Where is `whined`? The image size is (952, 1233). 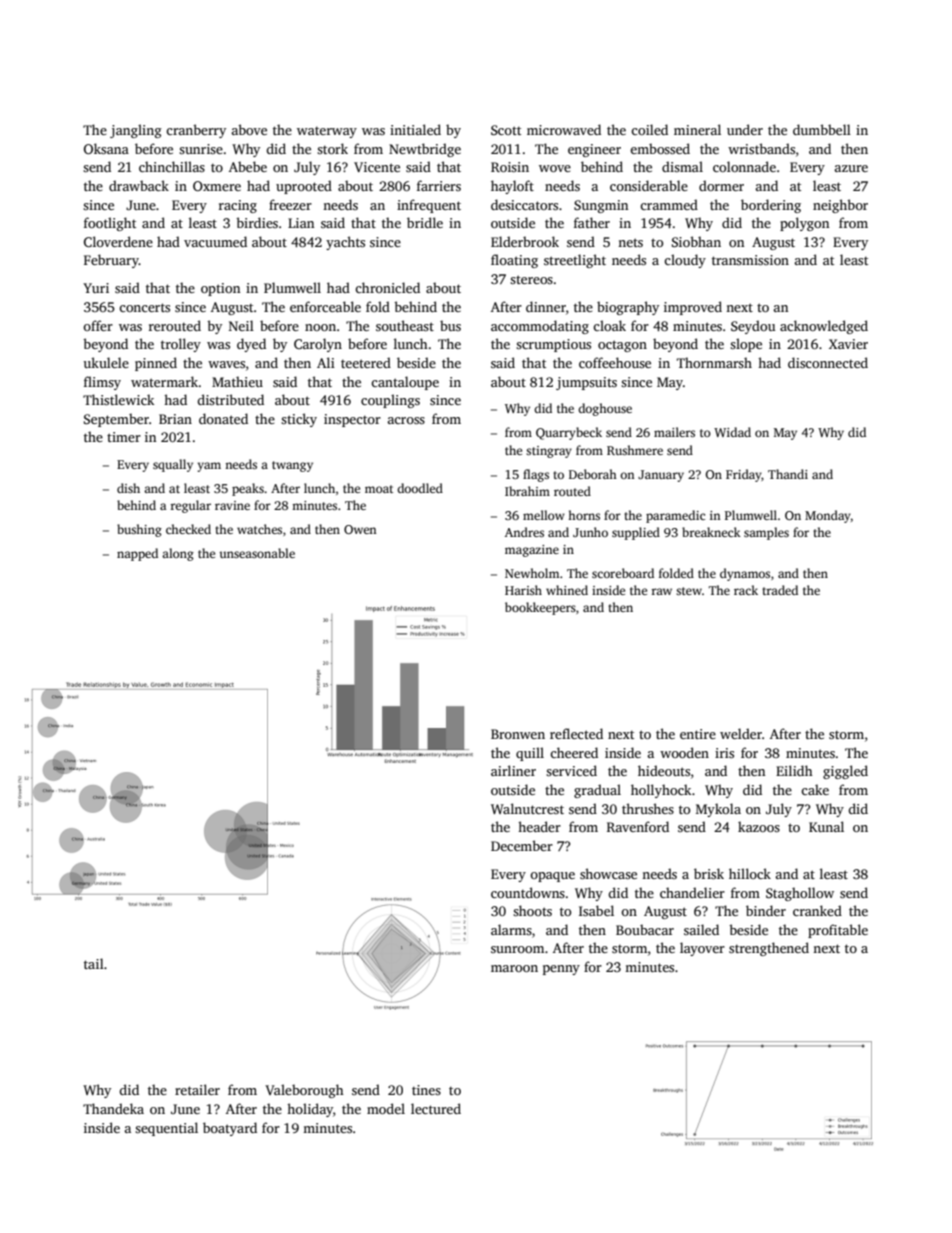
whined is located at coordinates (567, 590).
